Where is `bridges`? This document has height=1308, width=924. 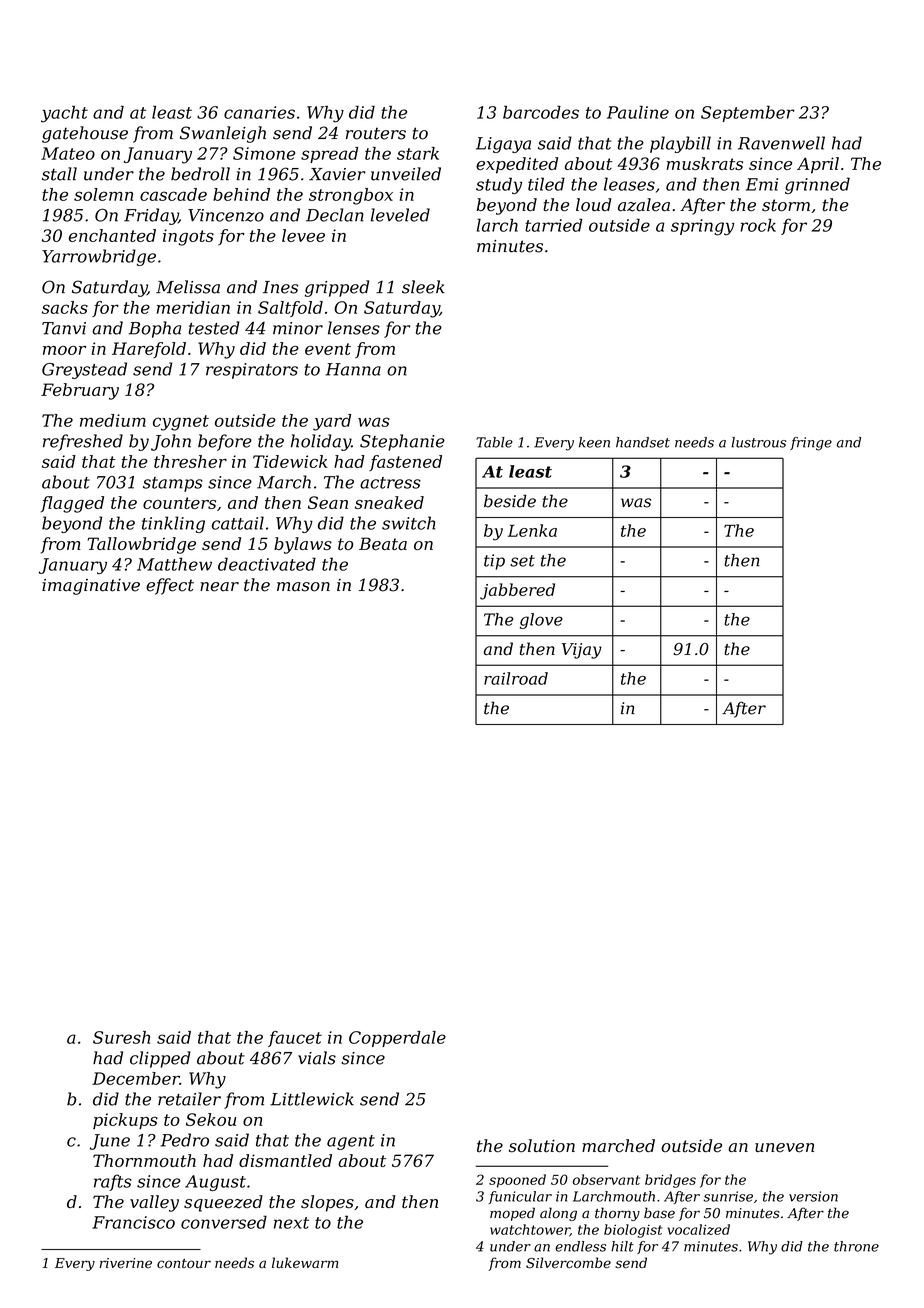 bridges is located at coordinates (670, 1181).
